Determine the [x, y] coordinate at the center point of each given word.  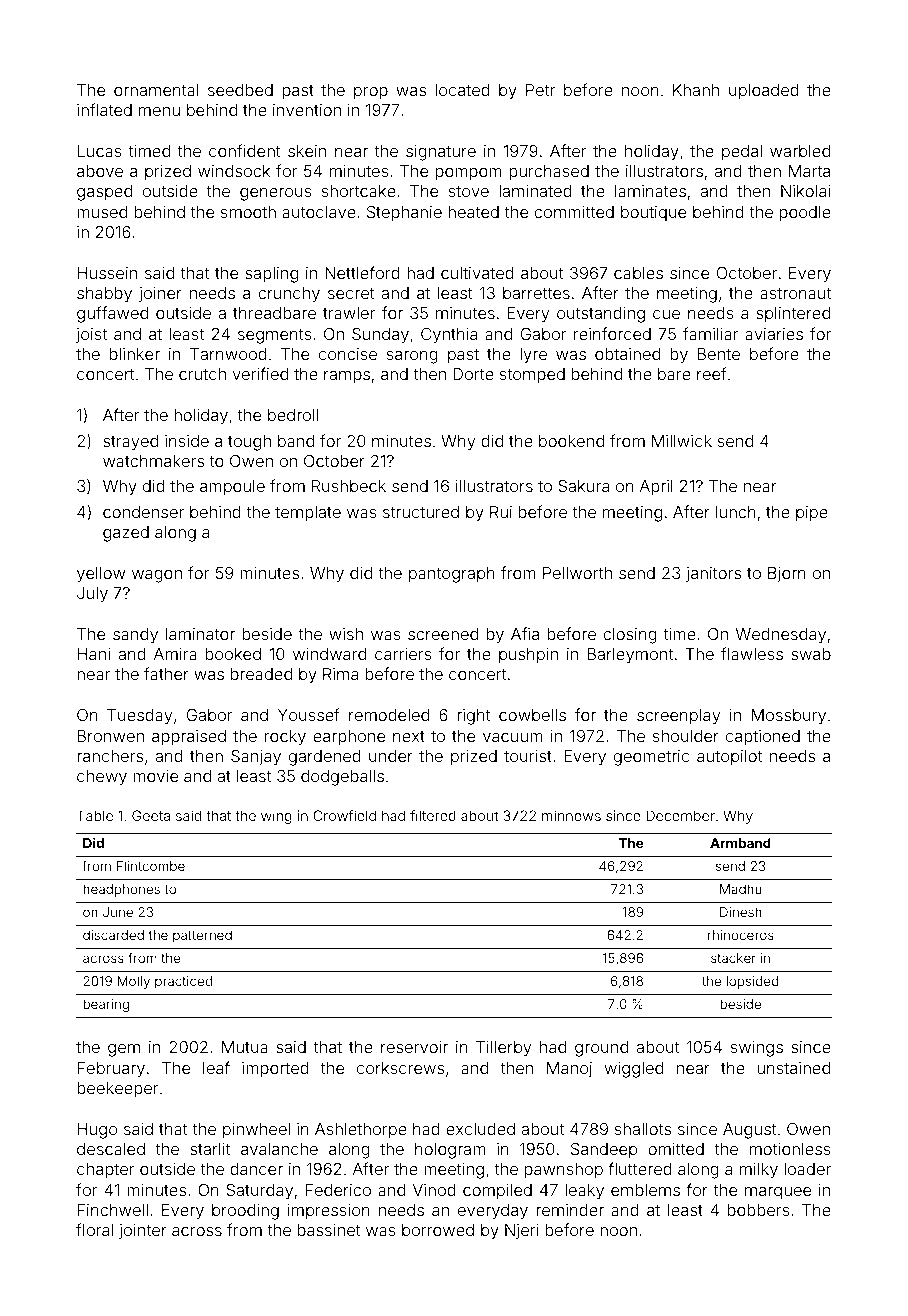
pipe [812, 514]
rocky [285, 738]
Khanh [696, 90]
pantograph [452, 575]
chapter [106, 1171]
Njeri [522, 1232]
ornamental [156, 90]
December [680, 815]
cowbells [532, 715]
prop [371, 93]
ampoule [232, 488]
